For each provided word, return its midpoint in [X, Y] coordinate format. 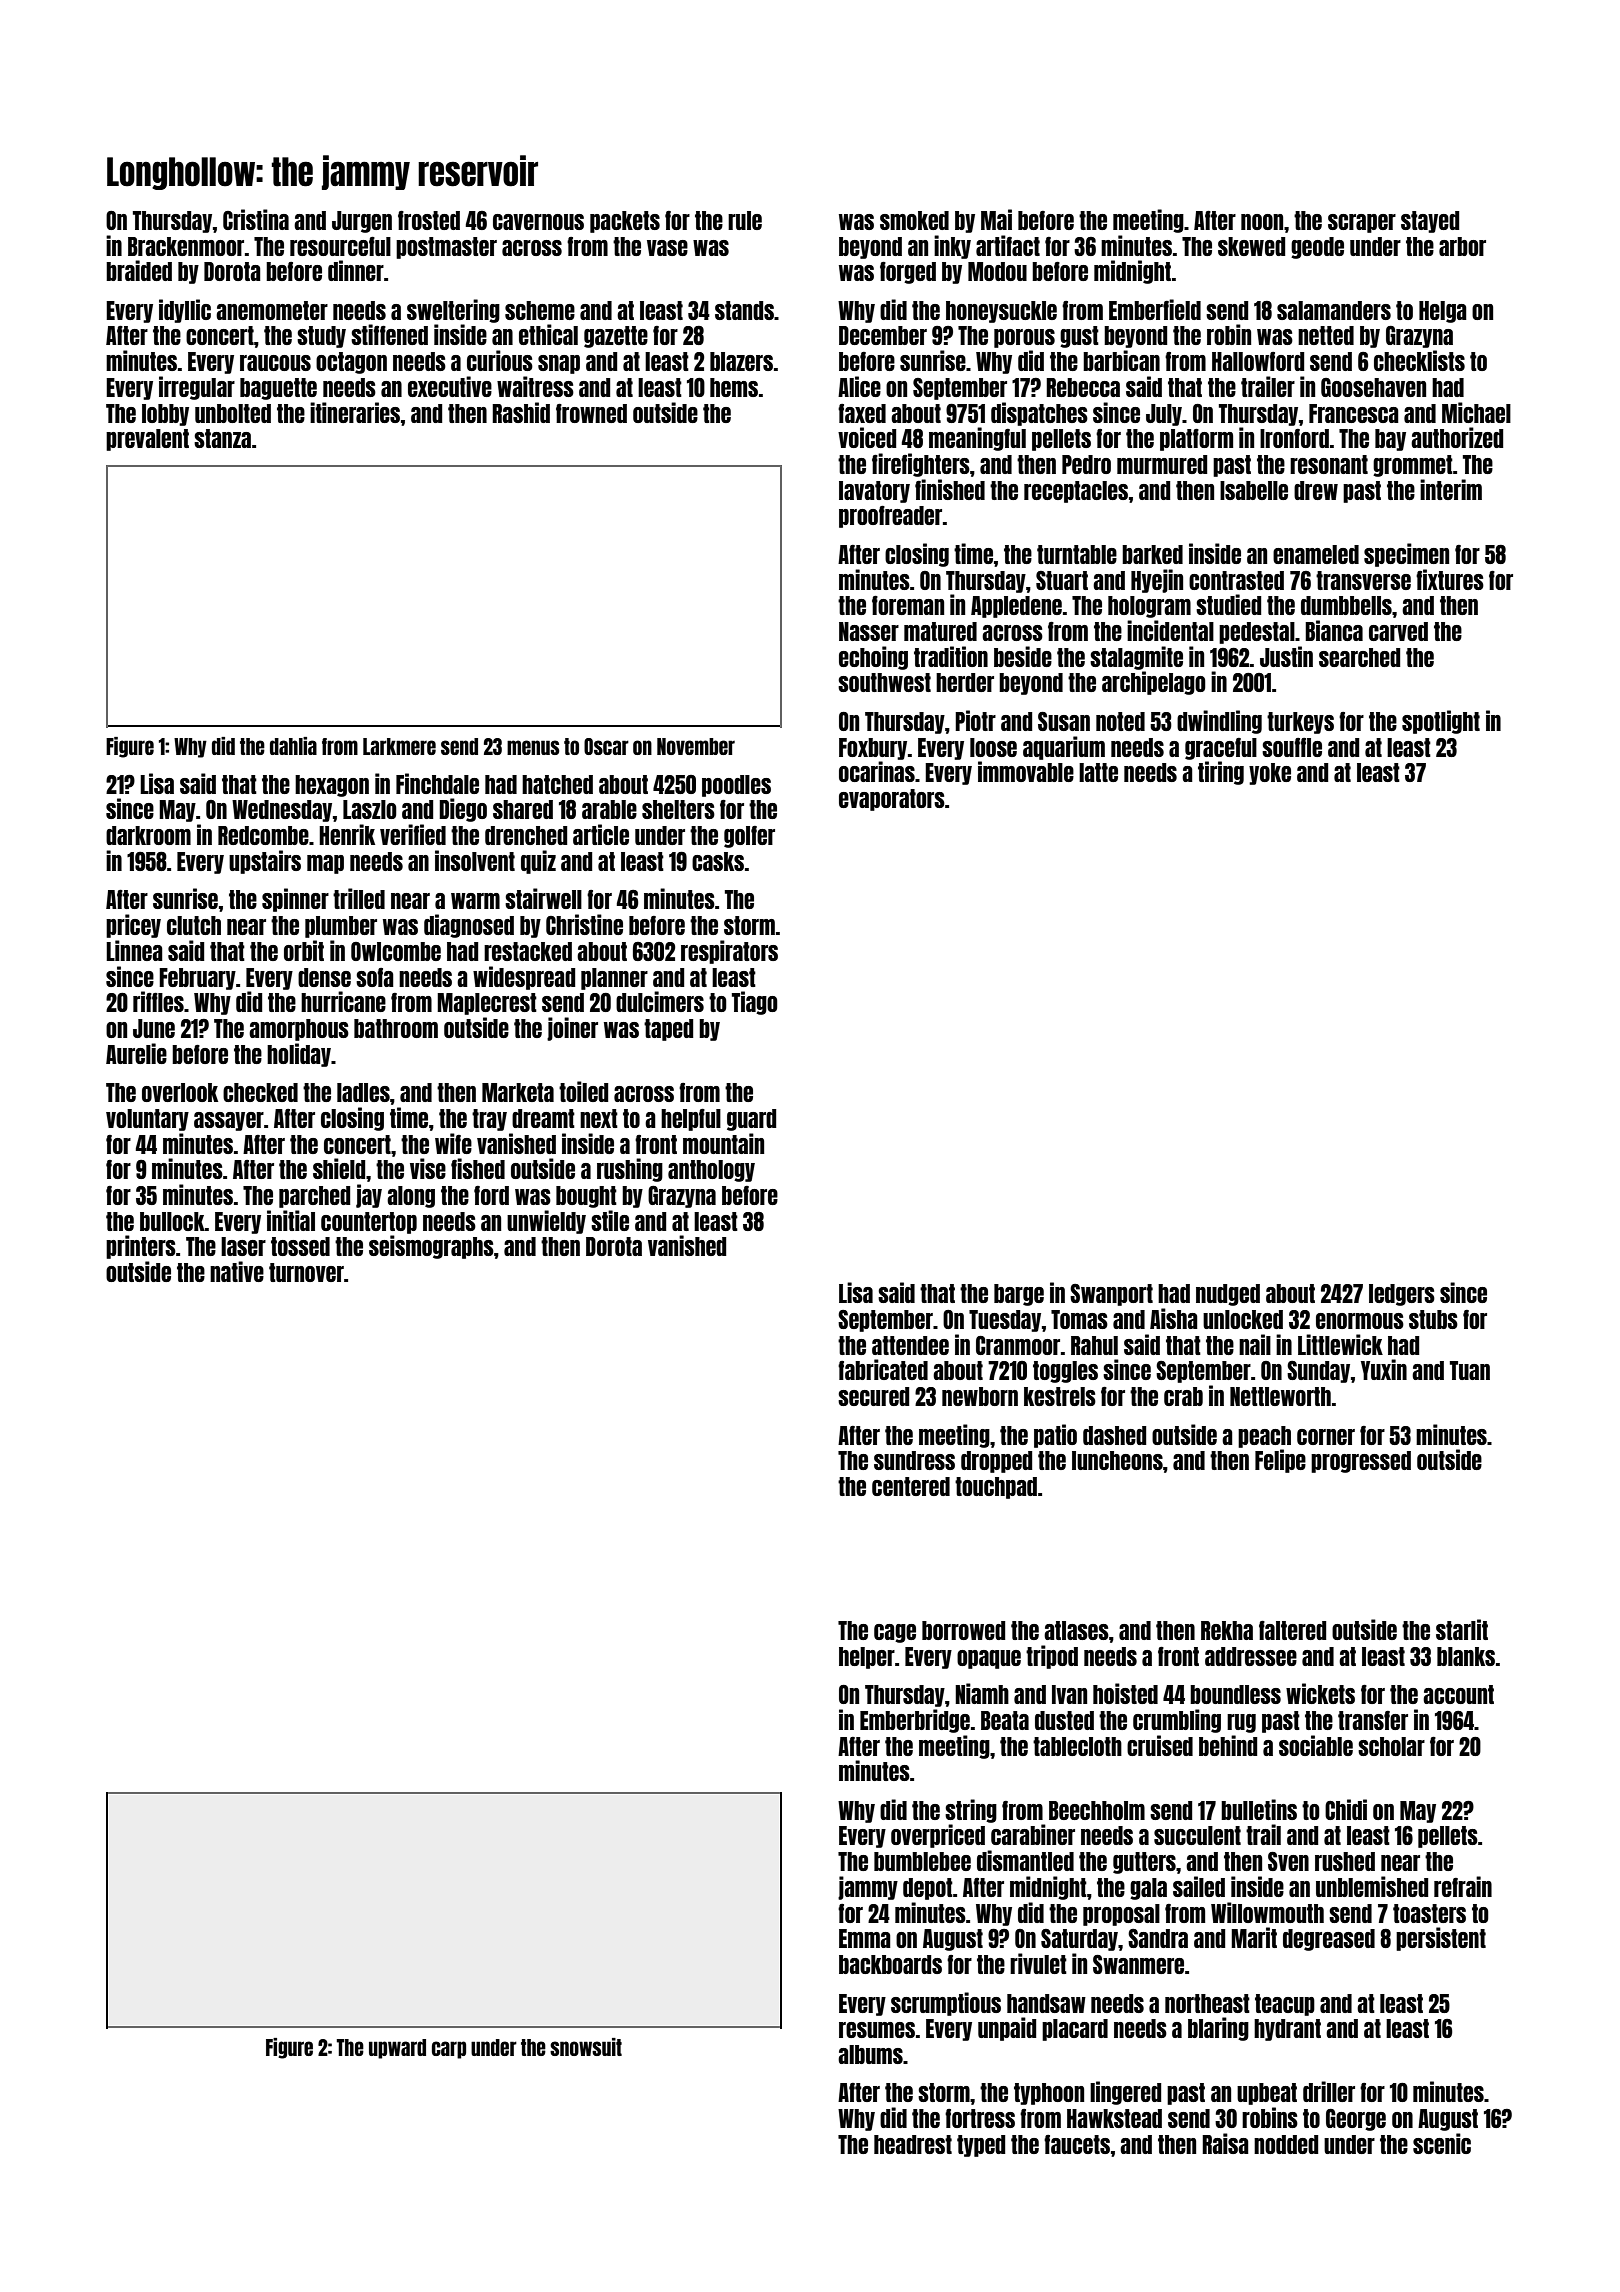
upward [397, 2049]
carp [449, 2050]
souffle [1292, 747]
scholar [1391, 1746]
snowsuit [586, 2047]
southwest [884, 682]
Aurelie [136, 1053]
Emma [865, 1938]
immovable [1026, 771]
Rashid [521, 412]
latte [1098, 772]
